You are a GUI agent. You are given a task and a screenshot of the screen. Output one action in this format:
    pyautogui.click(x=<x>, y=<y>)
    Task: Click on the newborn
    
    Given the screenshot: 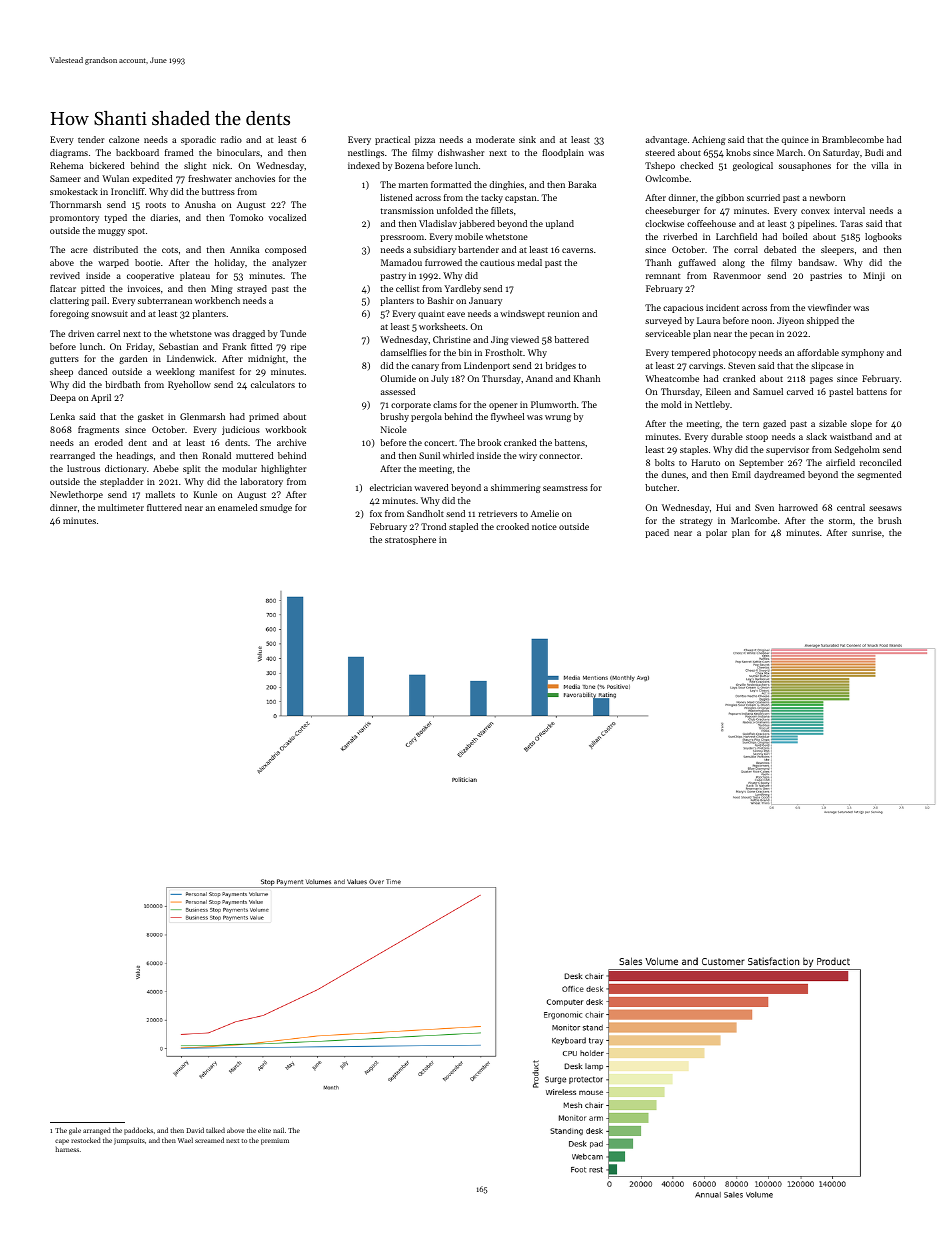 What is the action you would take?
    pyautogui.click(x=827, y=197)
